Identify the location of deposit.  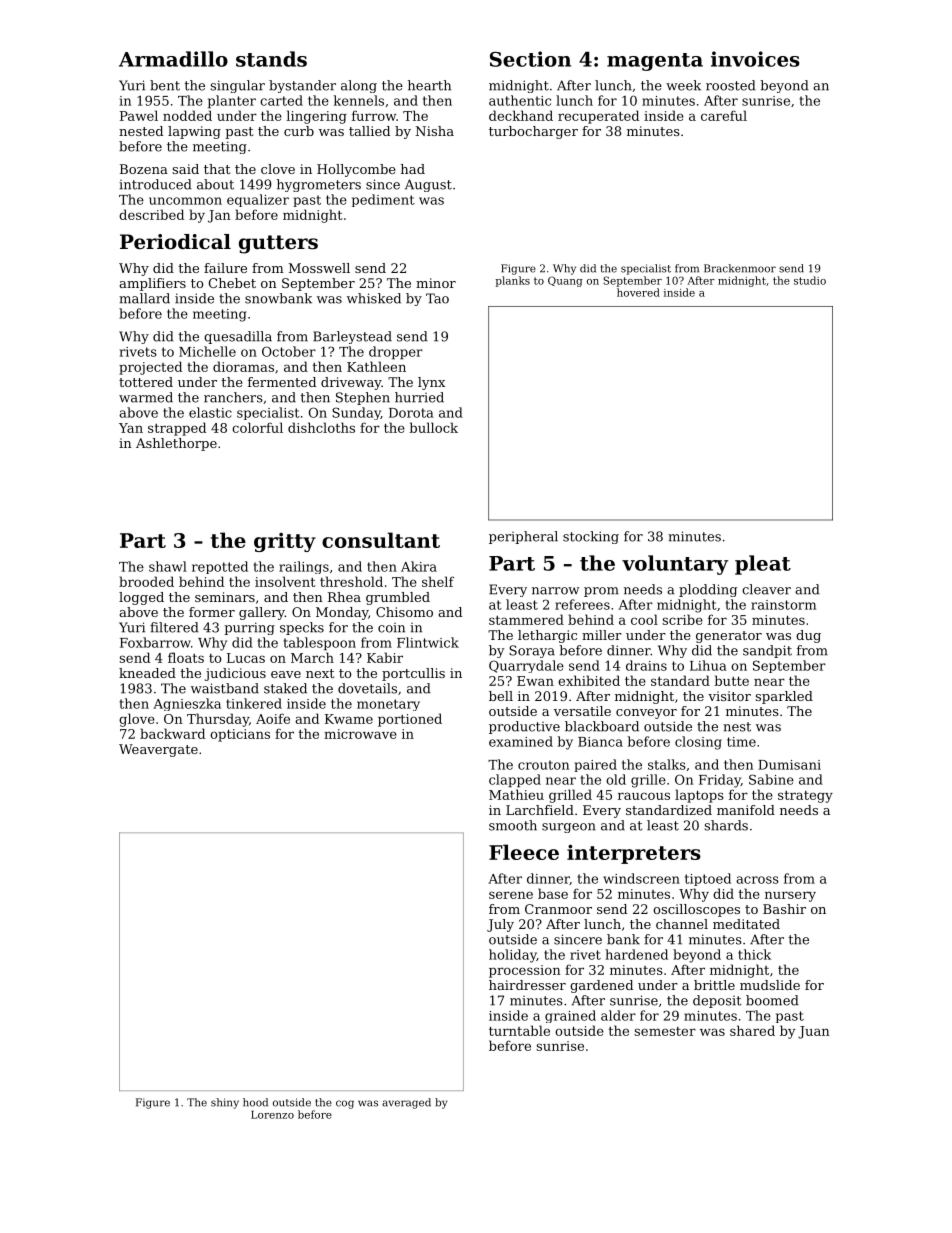
(717, 1001).
